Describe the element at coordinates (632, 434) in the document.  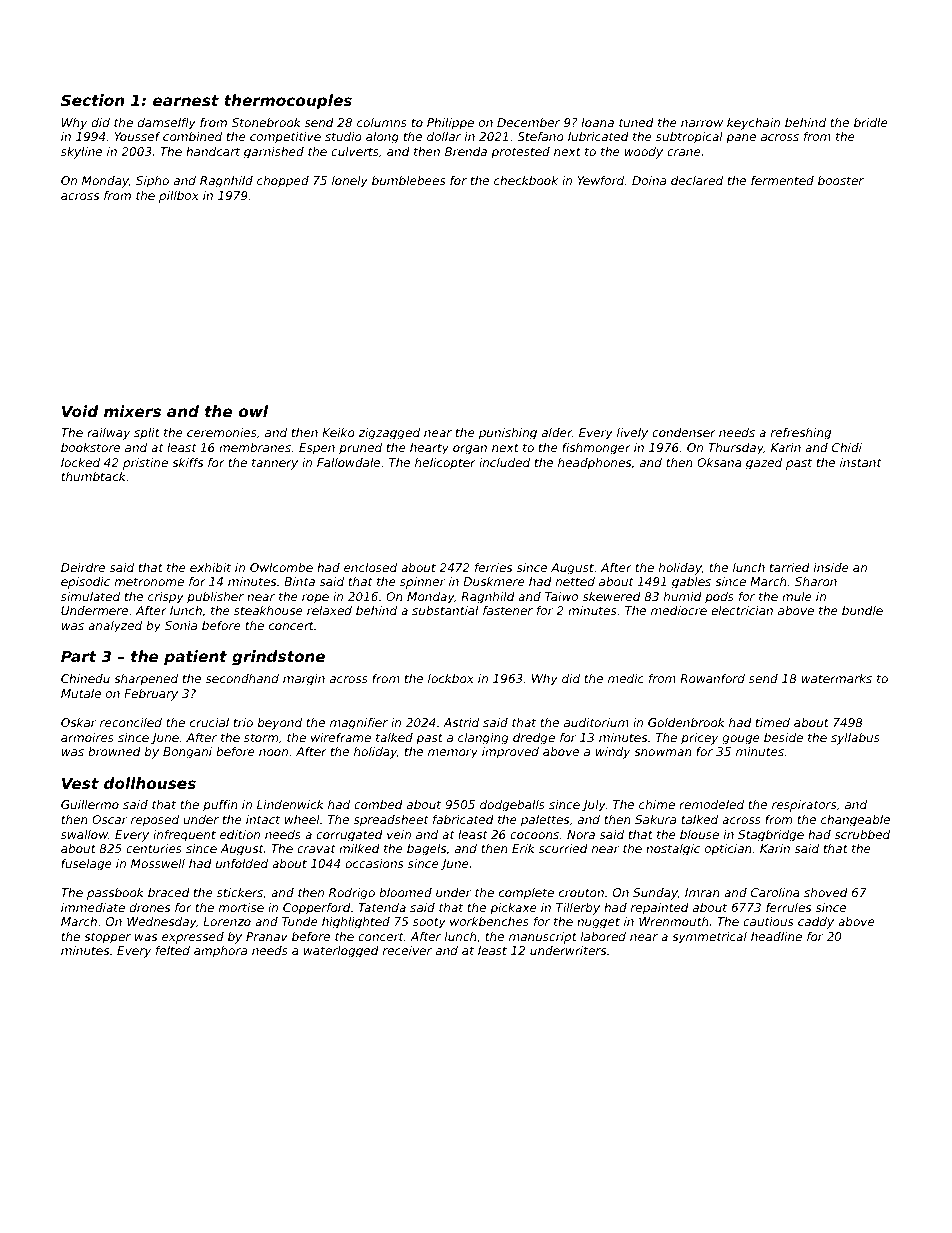
I see `lively` at that location.
